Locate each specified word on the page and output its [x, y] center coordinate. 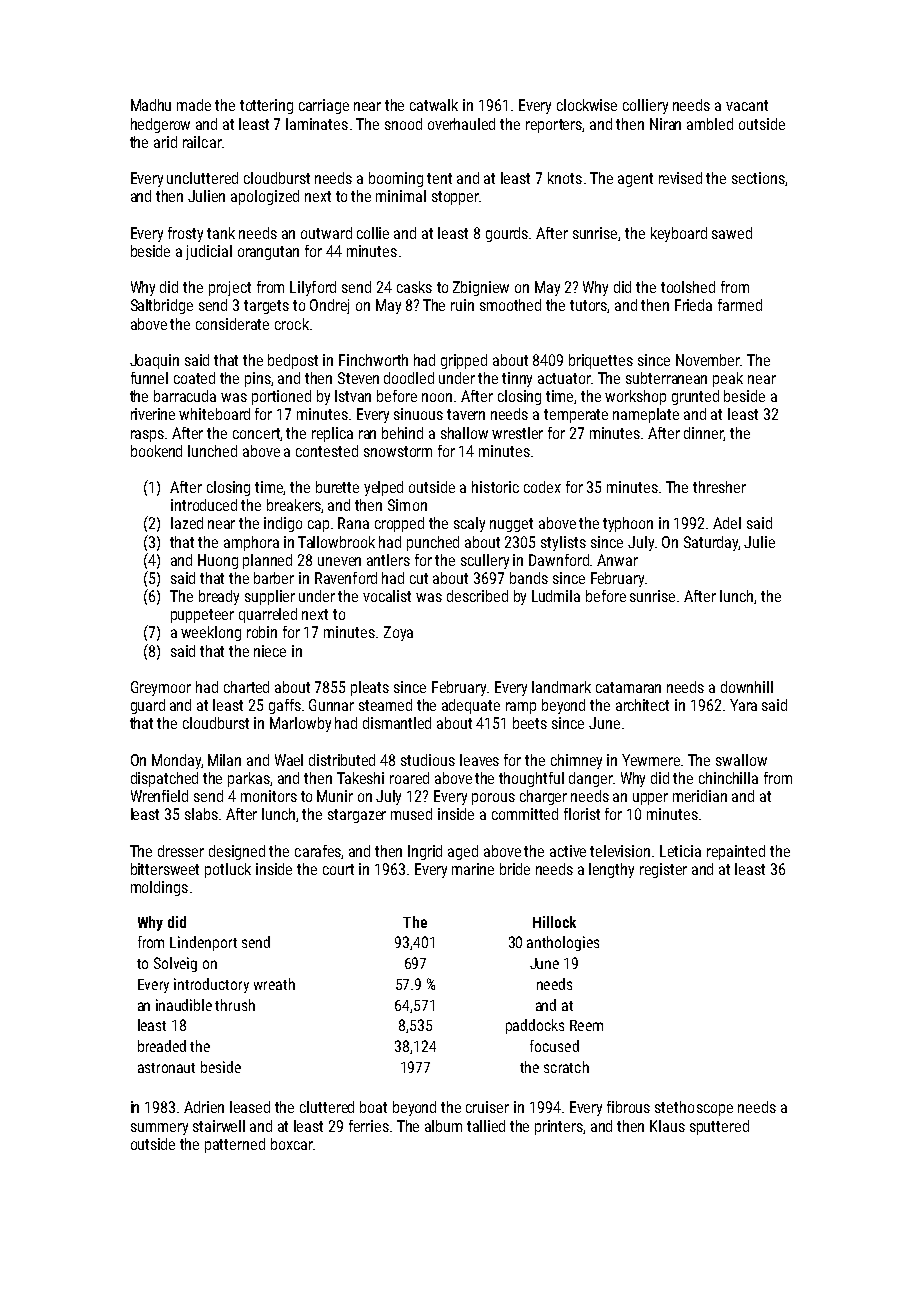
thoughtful [531, 779]
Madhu [151, 105]
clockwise [587, 105]
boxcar [292, 1144]
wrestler [517, 433]
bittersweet [165, 869]
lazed [187, 523]
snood [403, 124]
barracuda [185, 396]
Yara [743, 705]
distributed [342, 760]
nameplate [646, 415]
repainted [736, 852]
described [477, 596]
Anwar [617, 560]
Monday [176, 761]
